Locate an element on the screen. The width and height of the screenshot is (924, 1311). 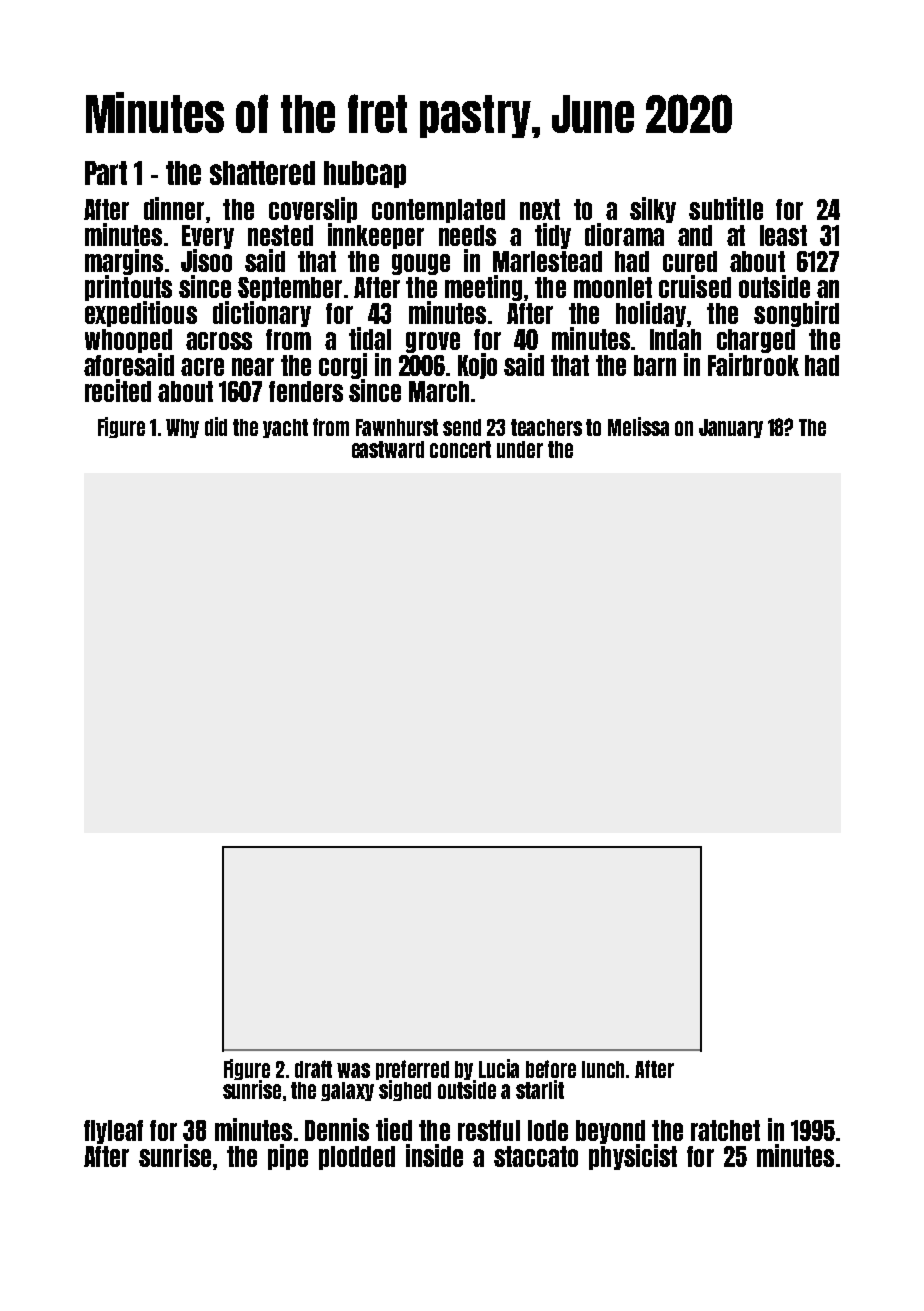
subtitle is located at coordinates (726, 208).
